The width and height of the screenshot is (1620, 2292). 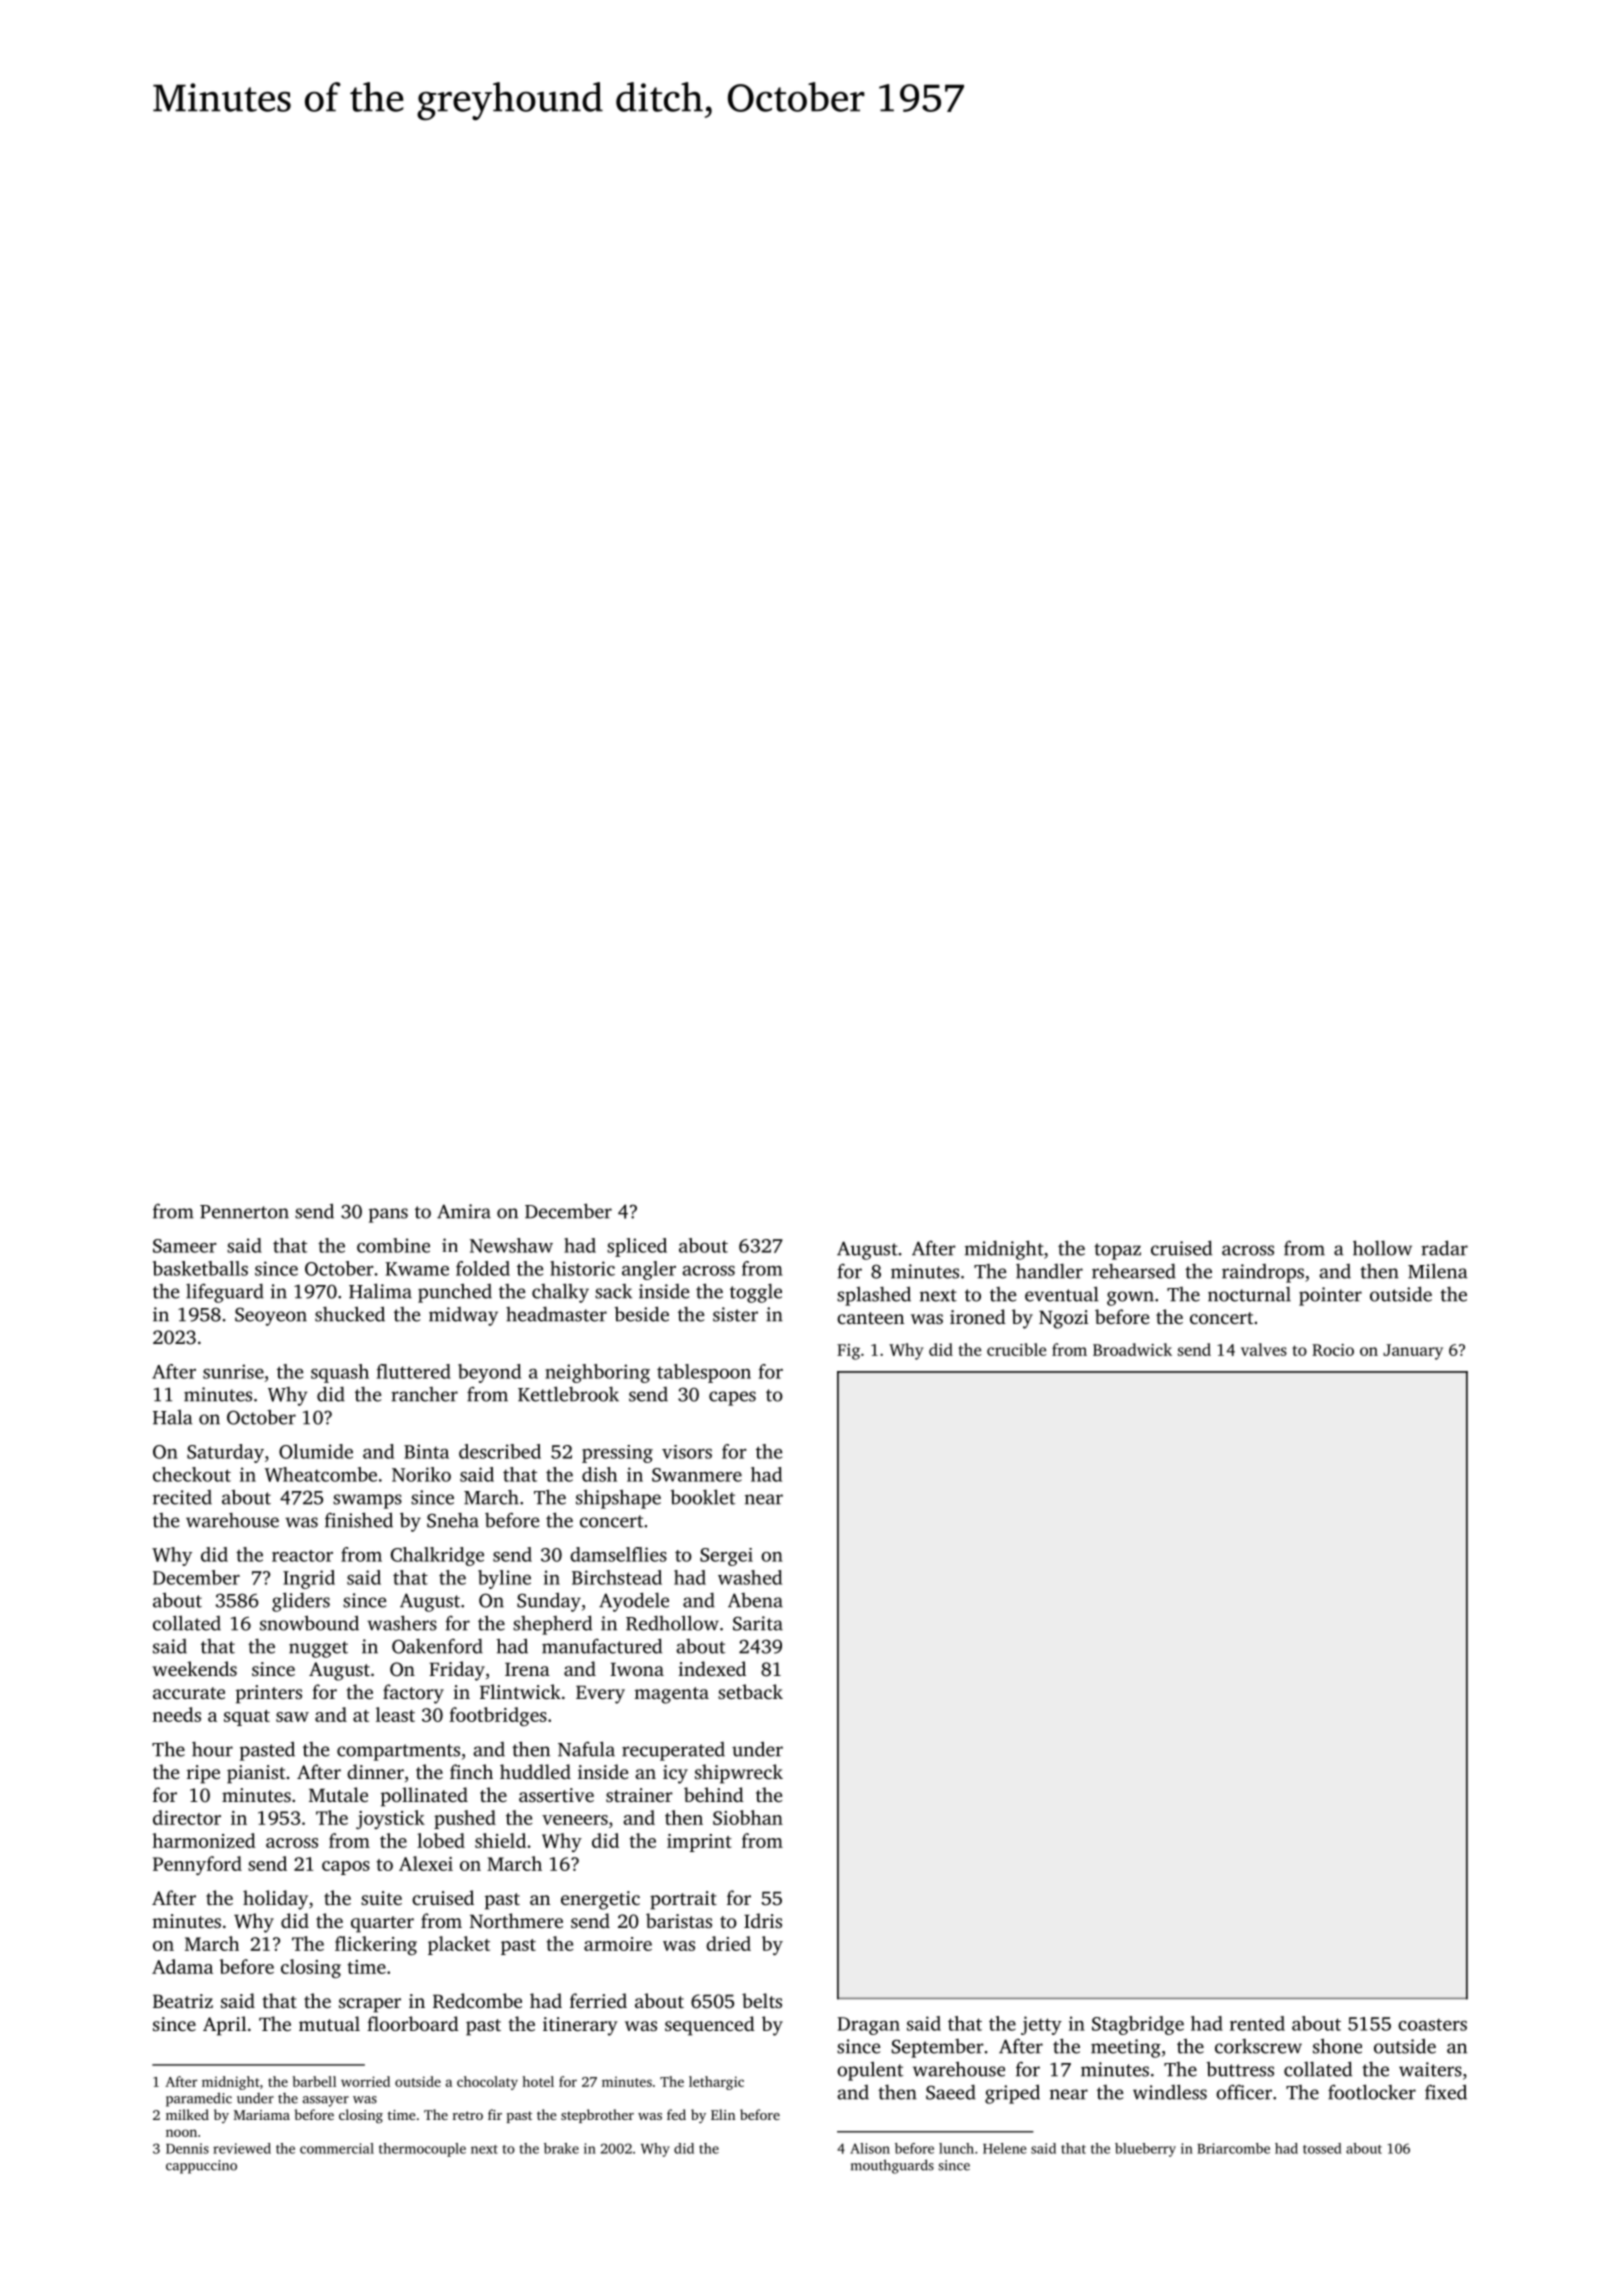 What do you see at coordinates (549, 1602) in the screenshot?
I see `Sunday` at bounding box center [549, 1602].
